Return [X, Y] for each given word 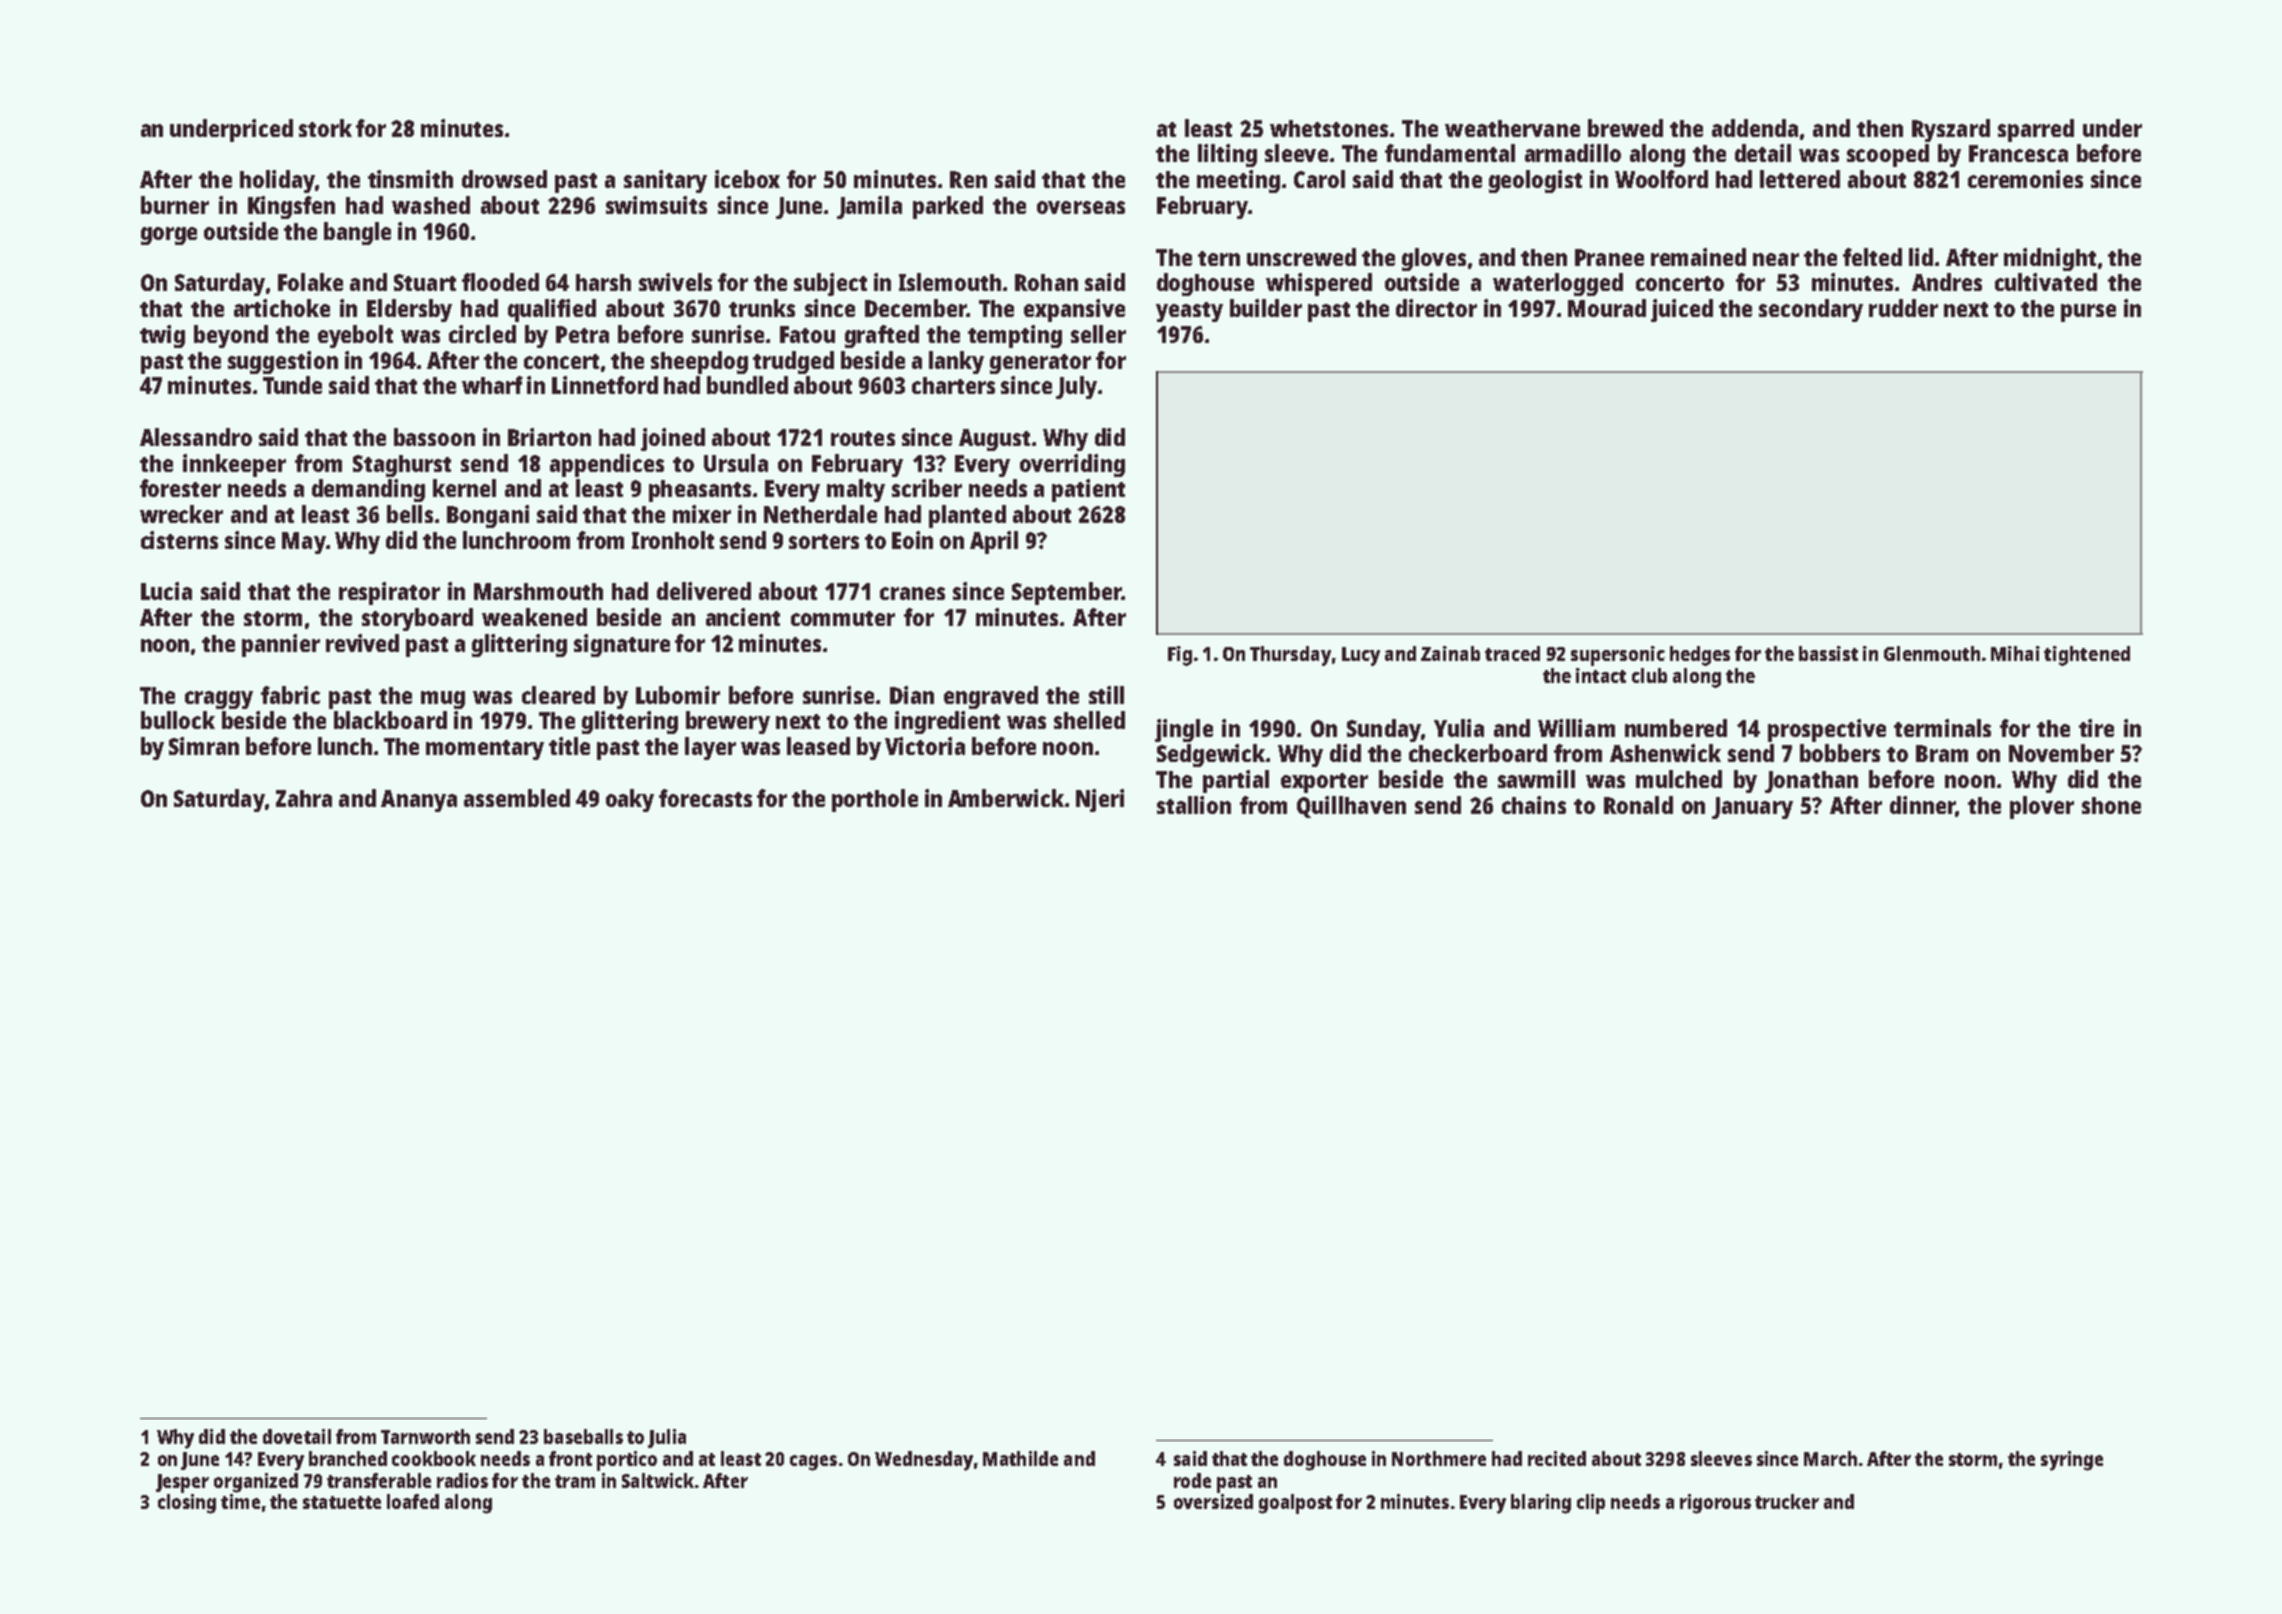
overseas [1081, 207]
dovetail [297, 1436]
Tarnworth [425, 1436]
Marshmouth [538, 591]
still [1106, 695]
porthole [875, 800]
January [1752, 808]
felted [1872, 257]
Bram [1942, 753]
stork [325, 128]
